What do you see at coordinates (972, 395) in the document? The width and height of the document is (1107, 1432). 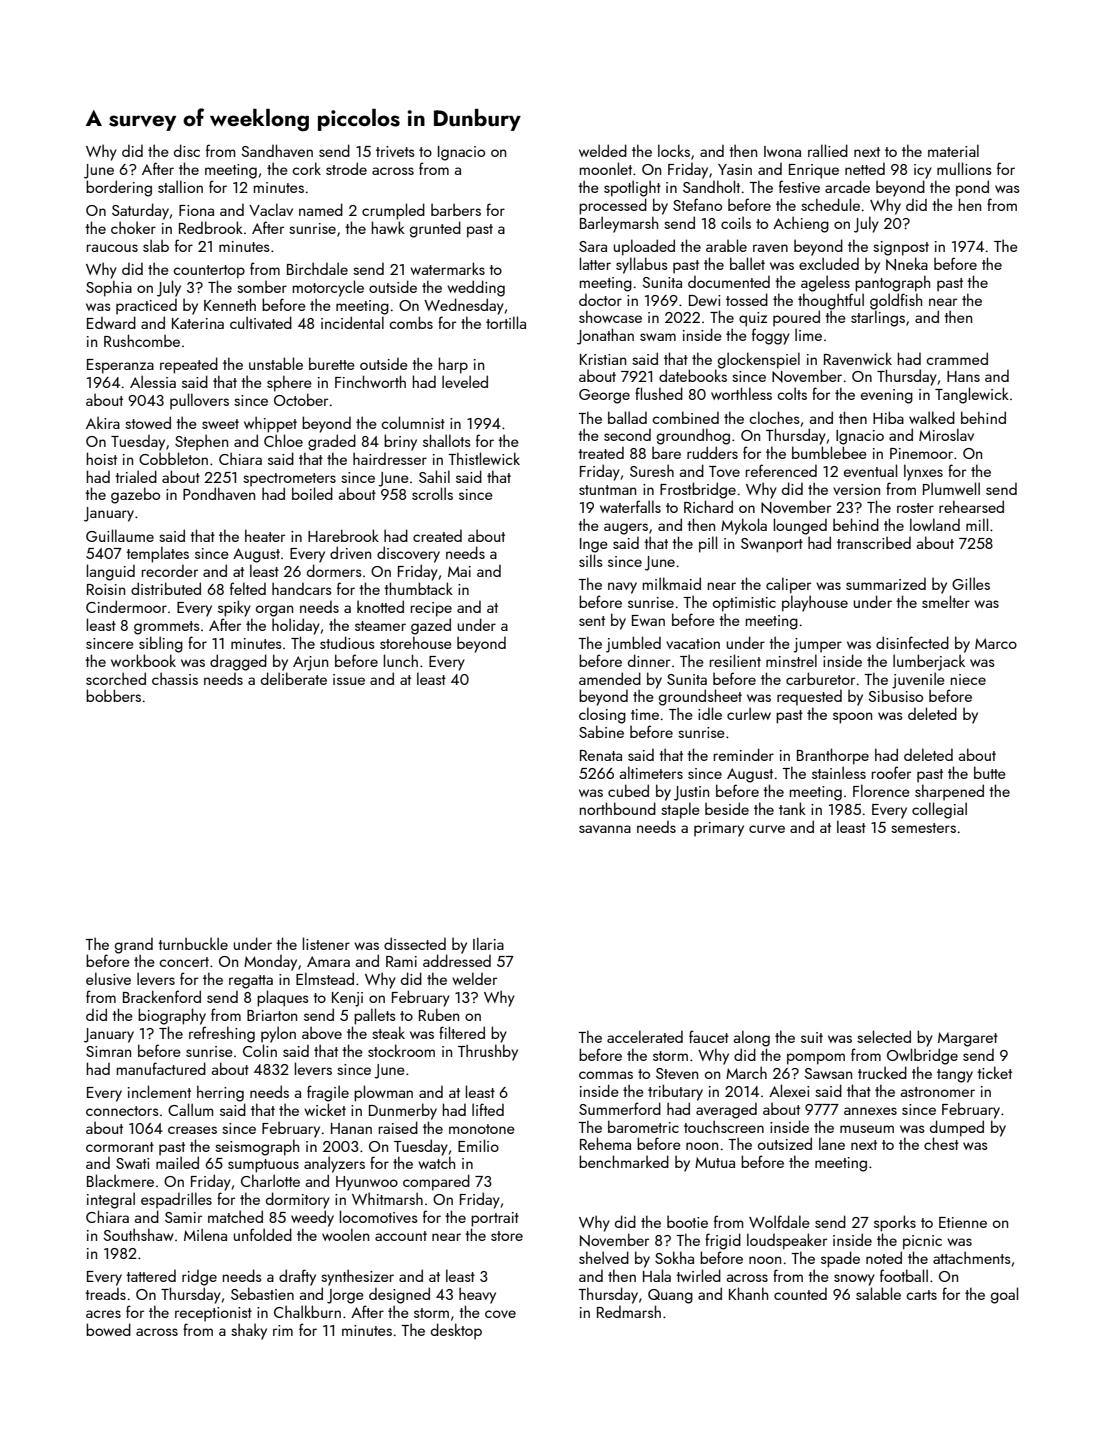 I see `Tanglewick` at bounding box center [972, 395].
